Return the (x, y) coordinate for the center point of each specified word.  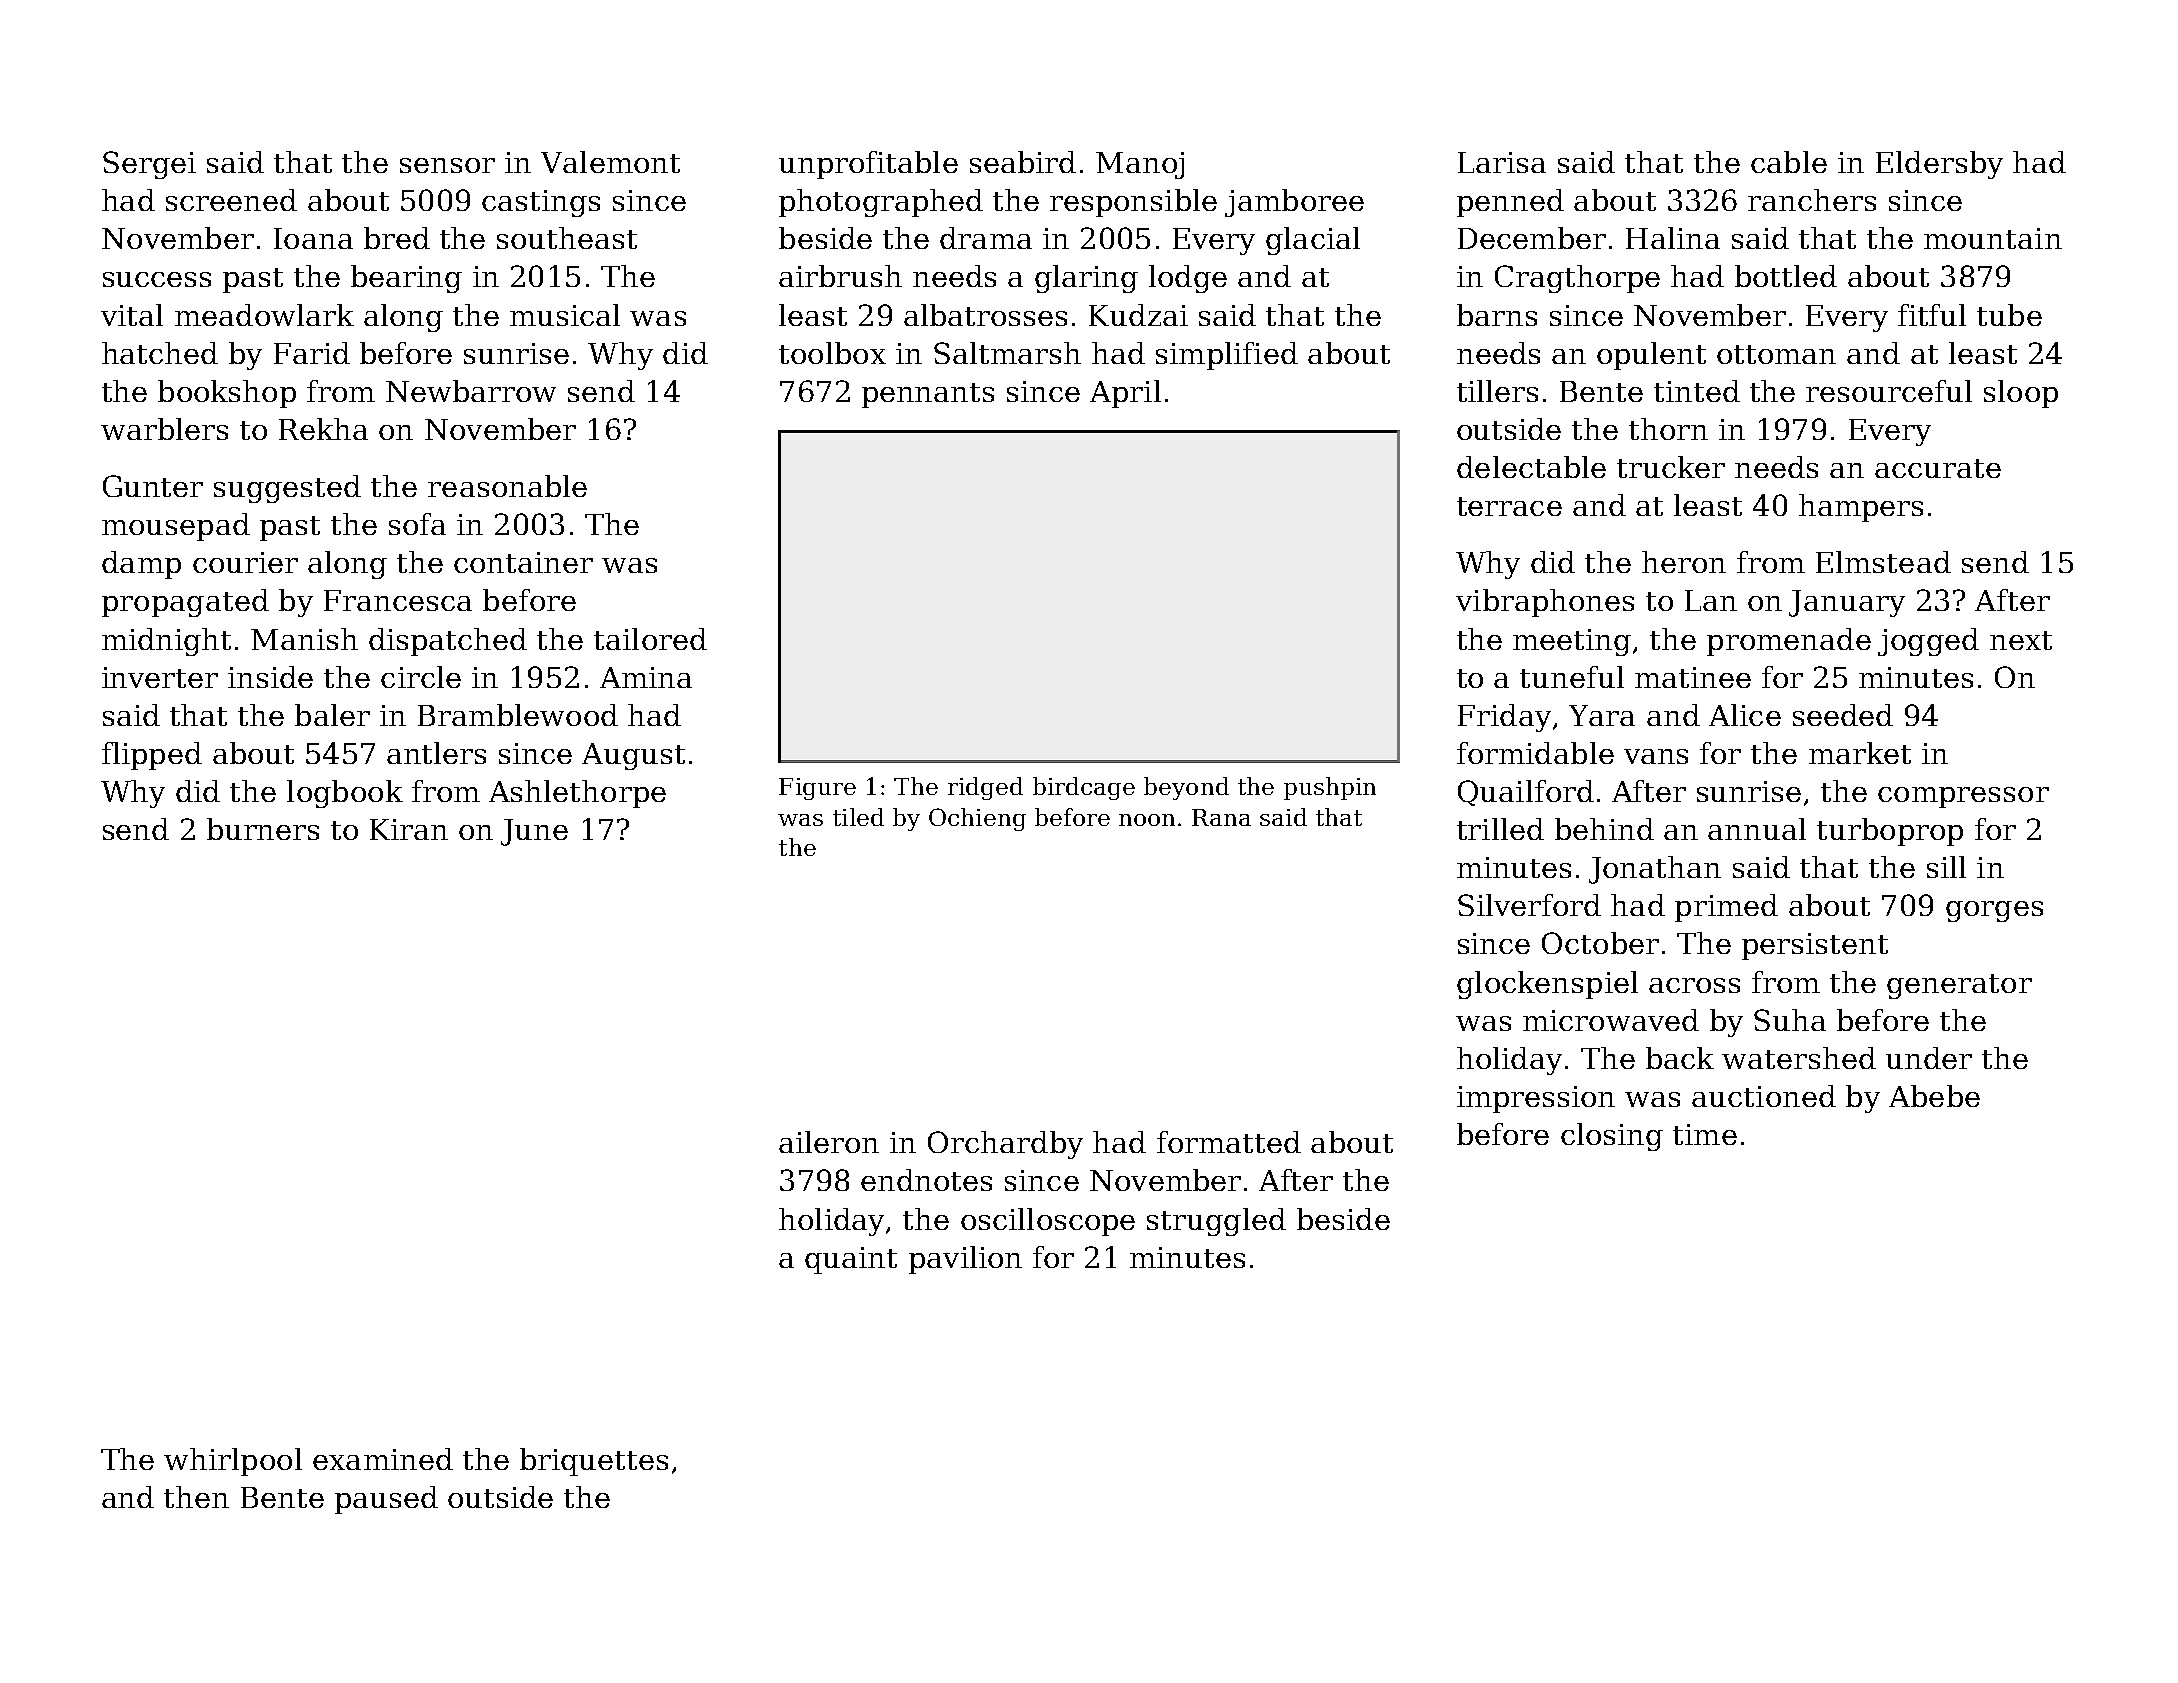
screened (231, 200)
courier (245, 562)
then (196, 1497)
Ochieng (977, 819)
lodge (1188, 279)
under (1929, 1058)
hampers (1861, 508)
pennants (928, 395)
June (534, 832)
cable (1789, 162)
